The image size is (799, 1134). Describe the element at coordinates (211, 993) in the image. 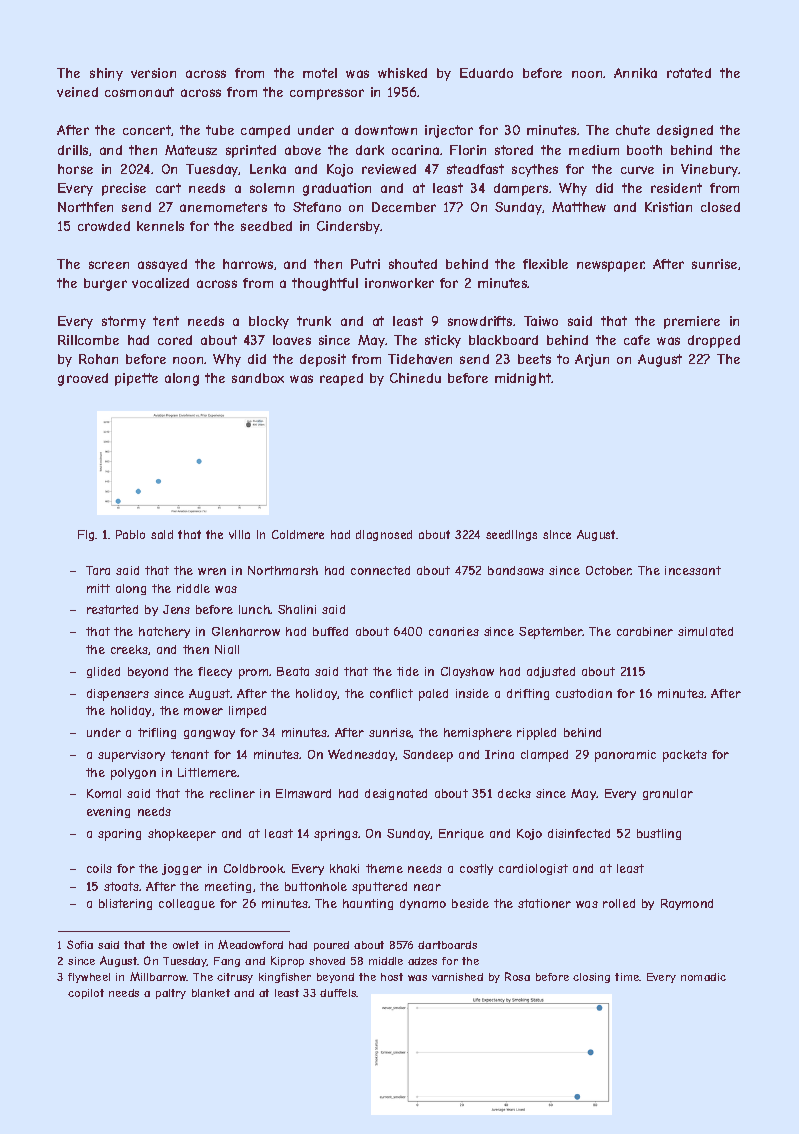

I see `blanket` at that location.
